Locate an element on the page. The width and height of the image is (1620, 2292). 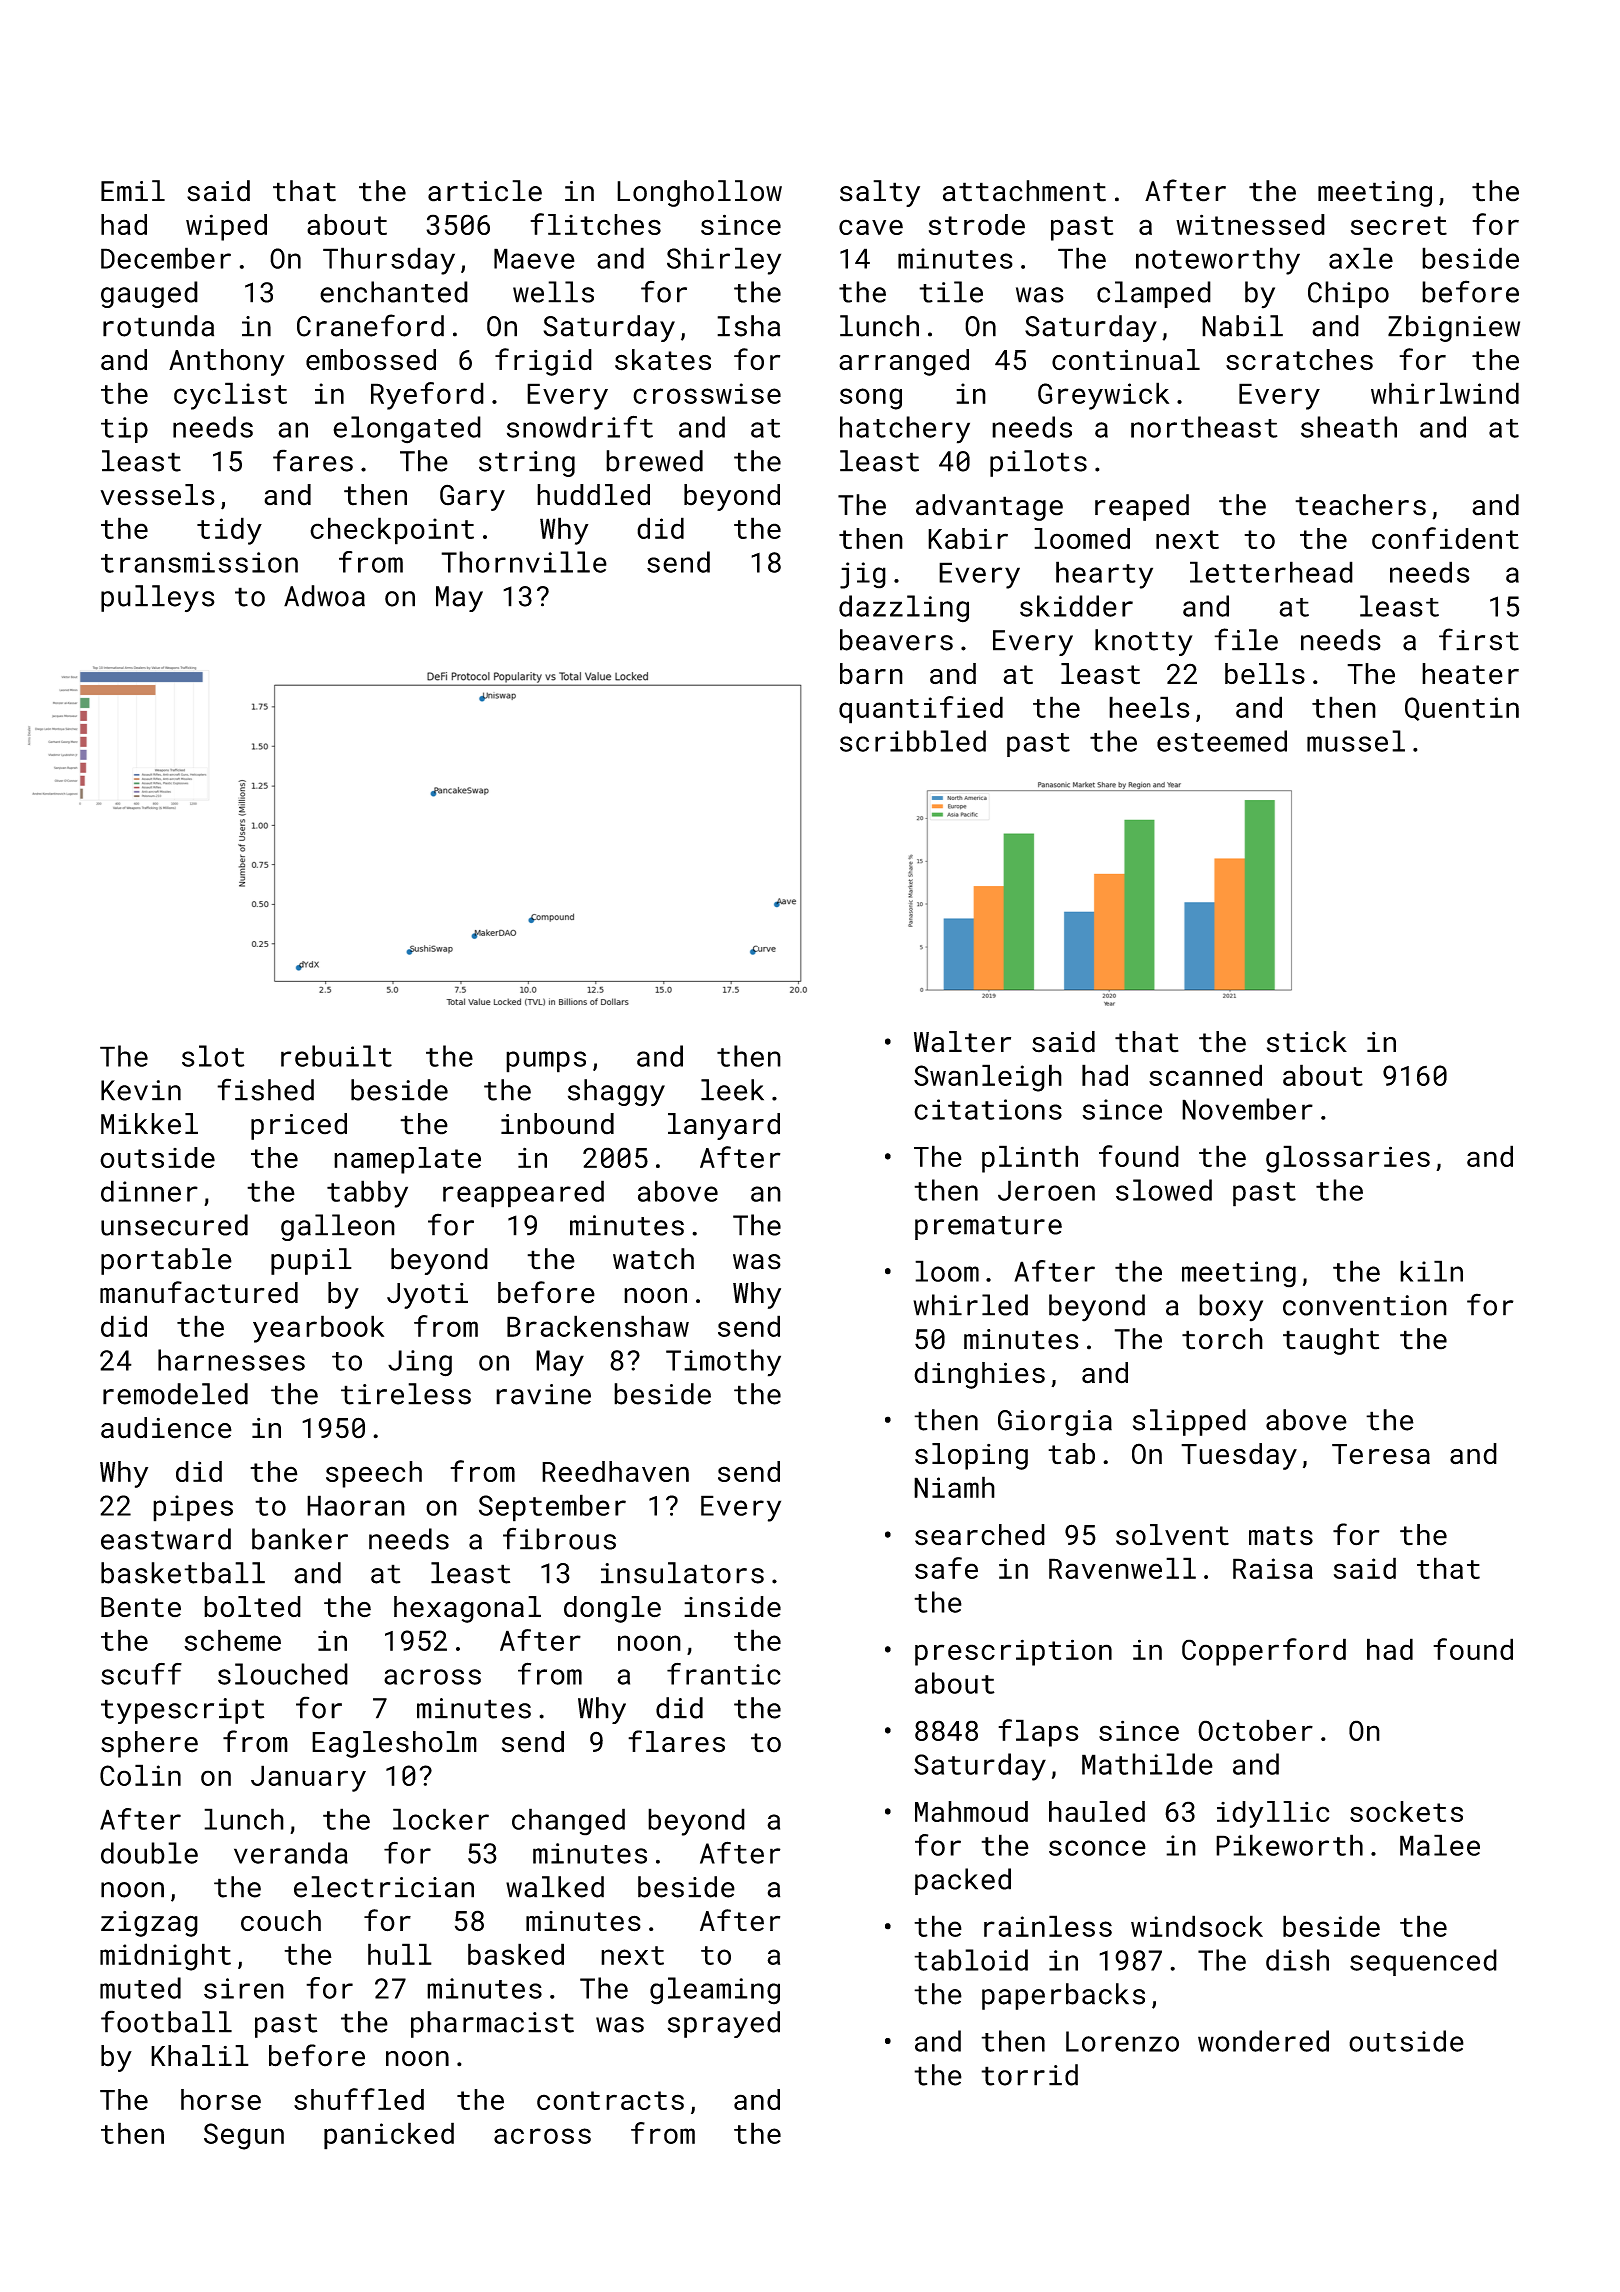
zigzag is located at coordinates (149, 1924).
